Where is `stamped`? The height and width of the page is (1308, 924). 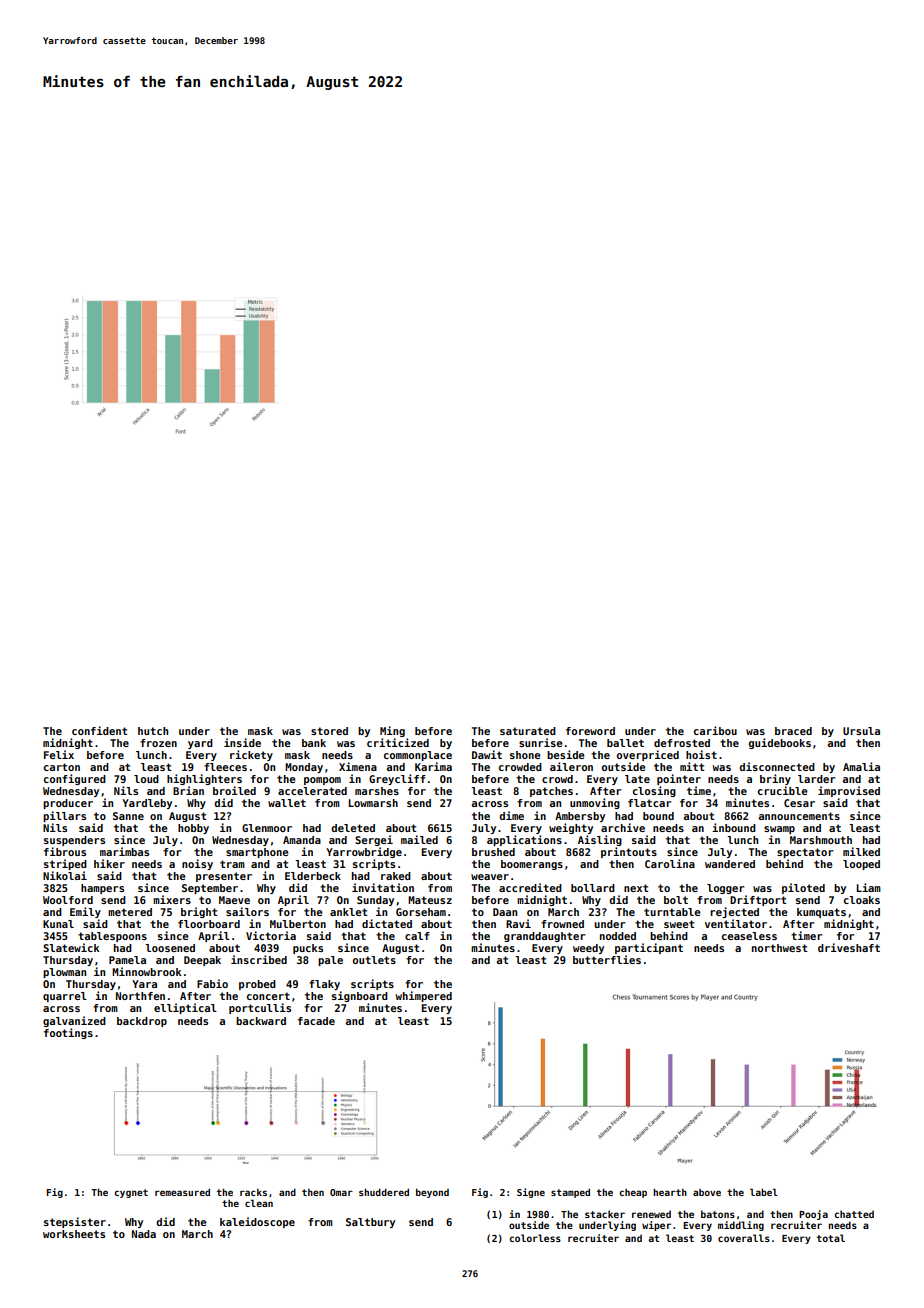 stamped is located at coordinates (570, 1193).
